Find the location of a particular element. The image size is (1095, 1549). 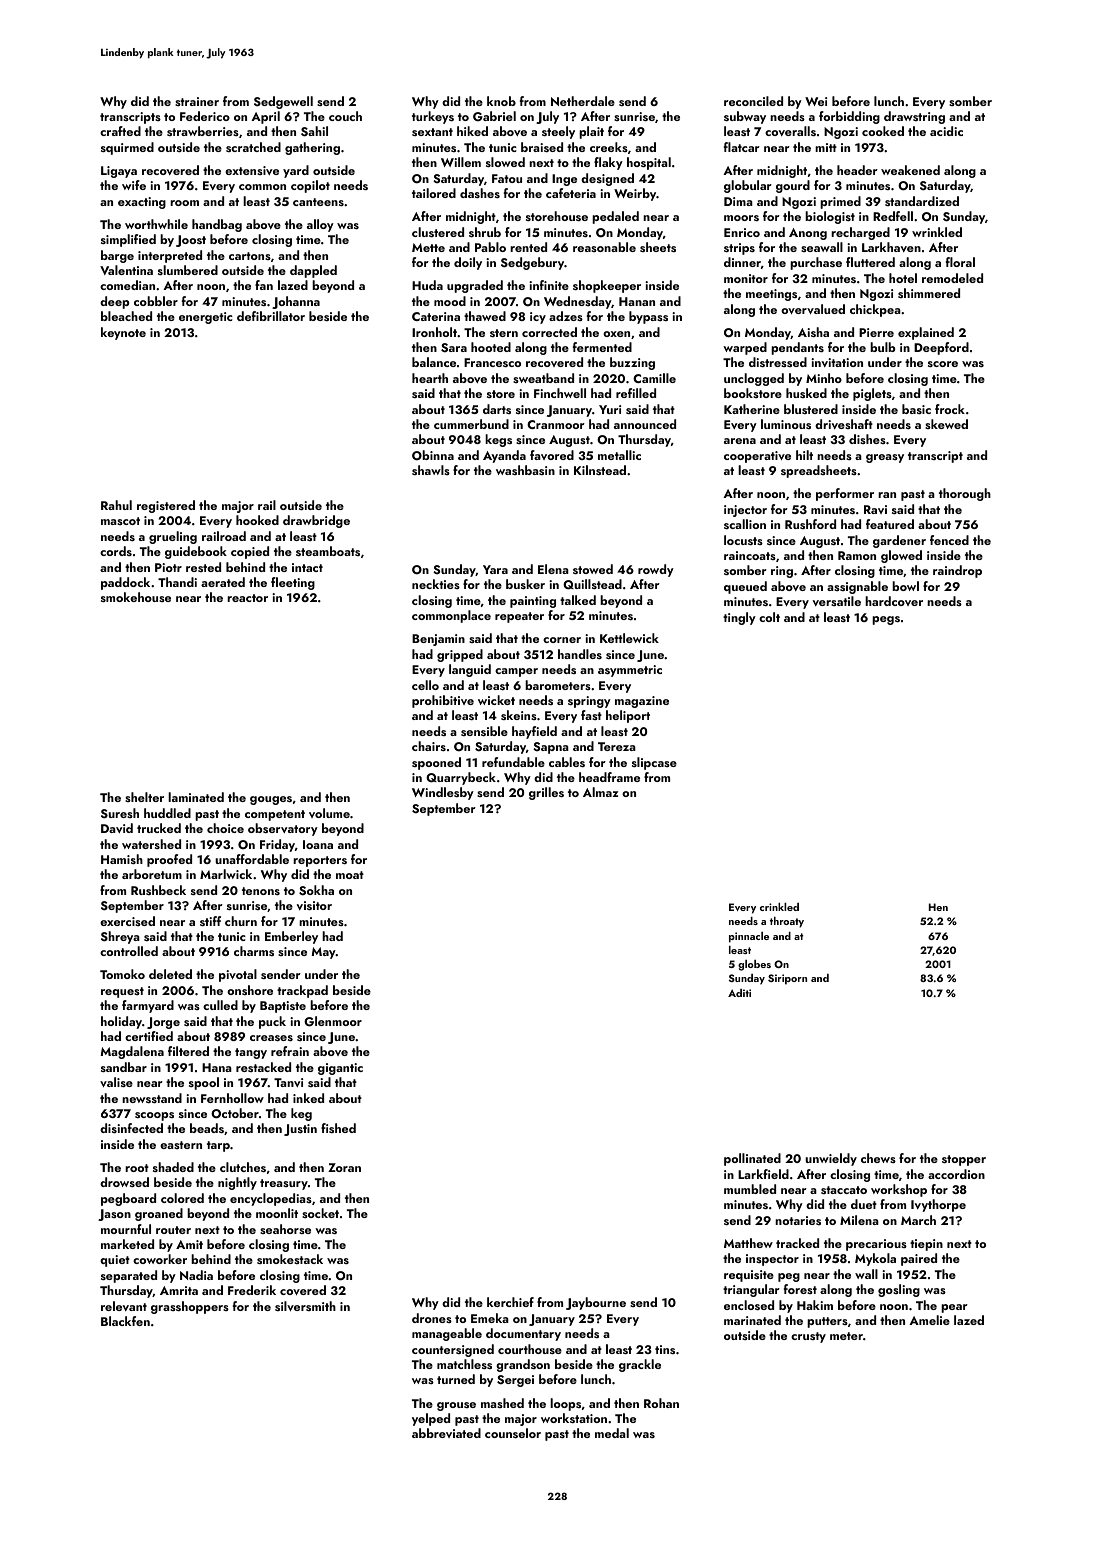

alloy is located at coordinates (320, 225).
